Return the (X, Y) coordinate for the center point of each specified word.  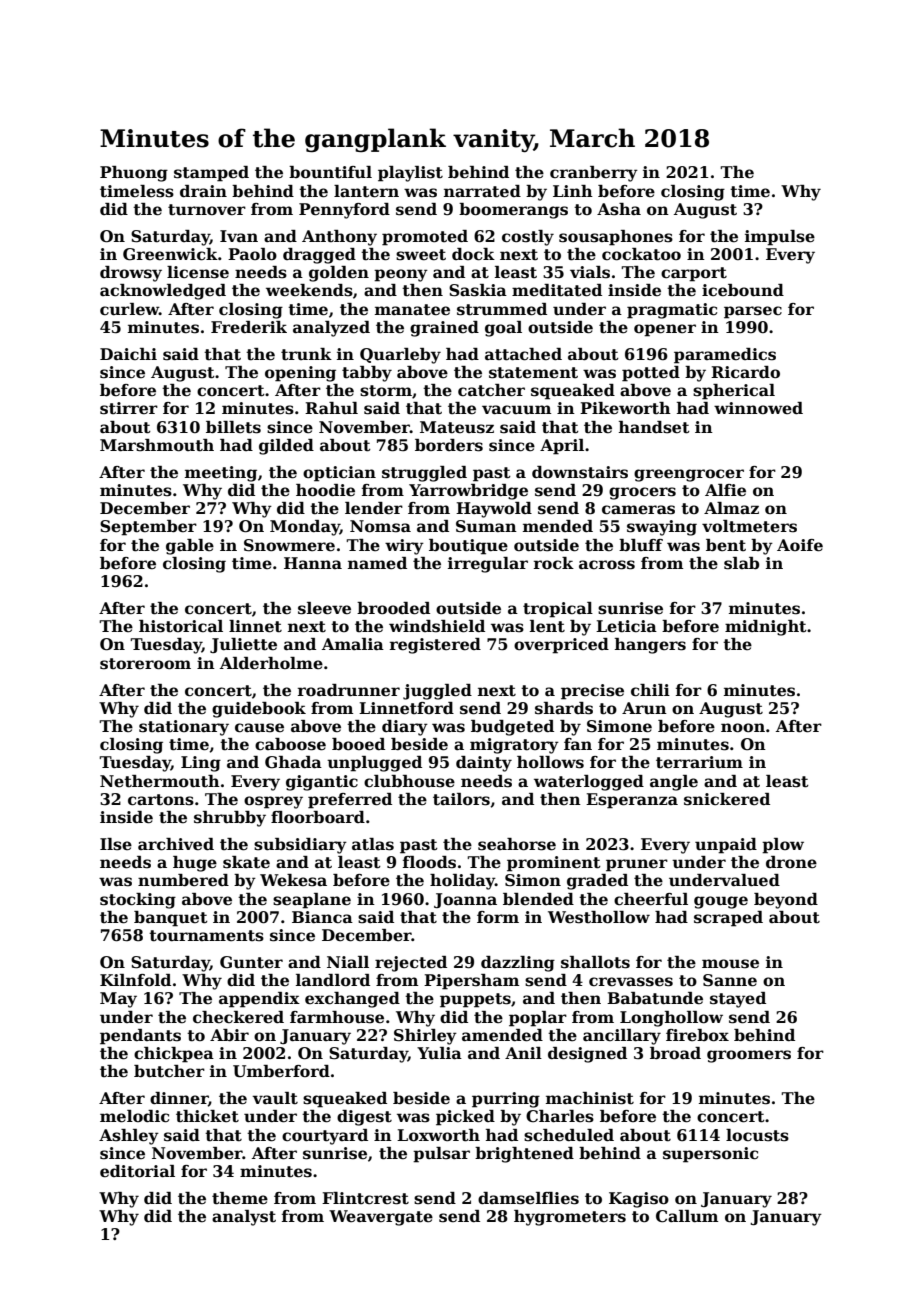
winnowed (758, 408)
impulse (780, 238)
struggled (424, 474)
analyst (244, 1218)
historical (181, 626)
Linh (573, 191)
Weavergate (381, 1218)
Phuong (134, 174)
